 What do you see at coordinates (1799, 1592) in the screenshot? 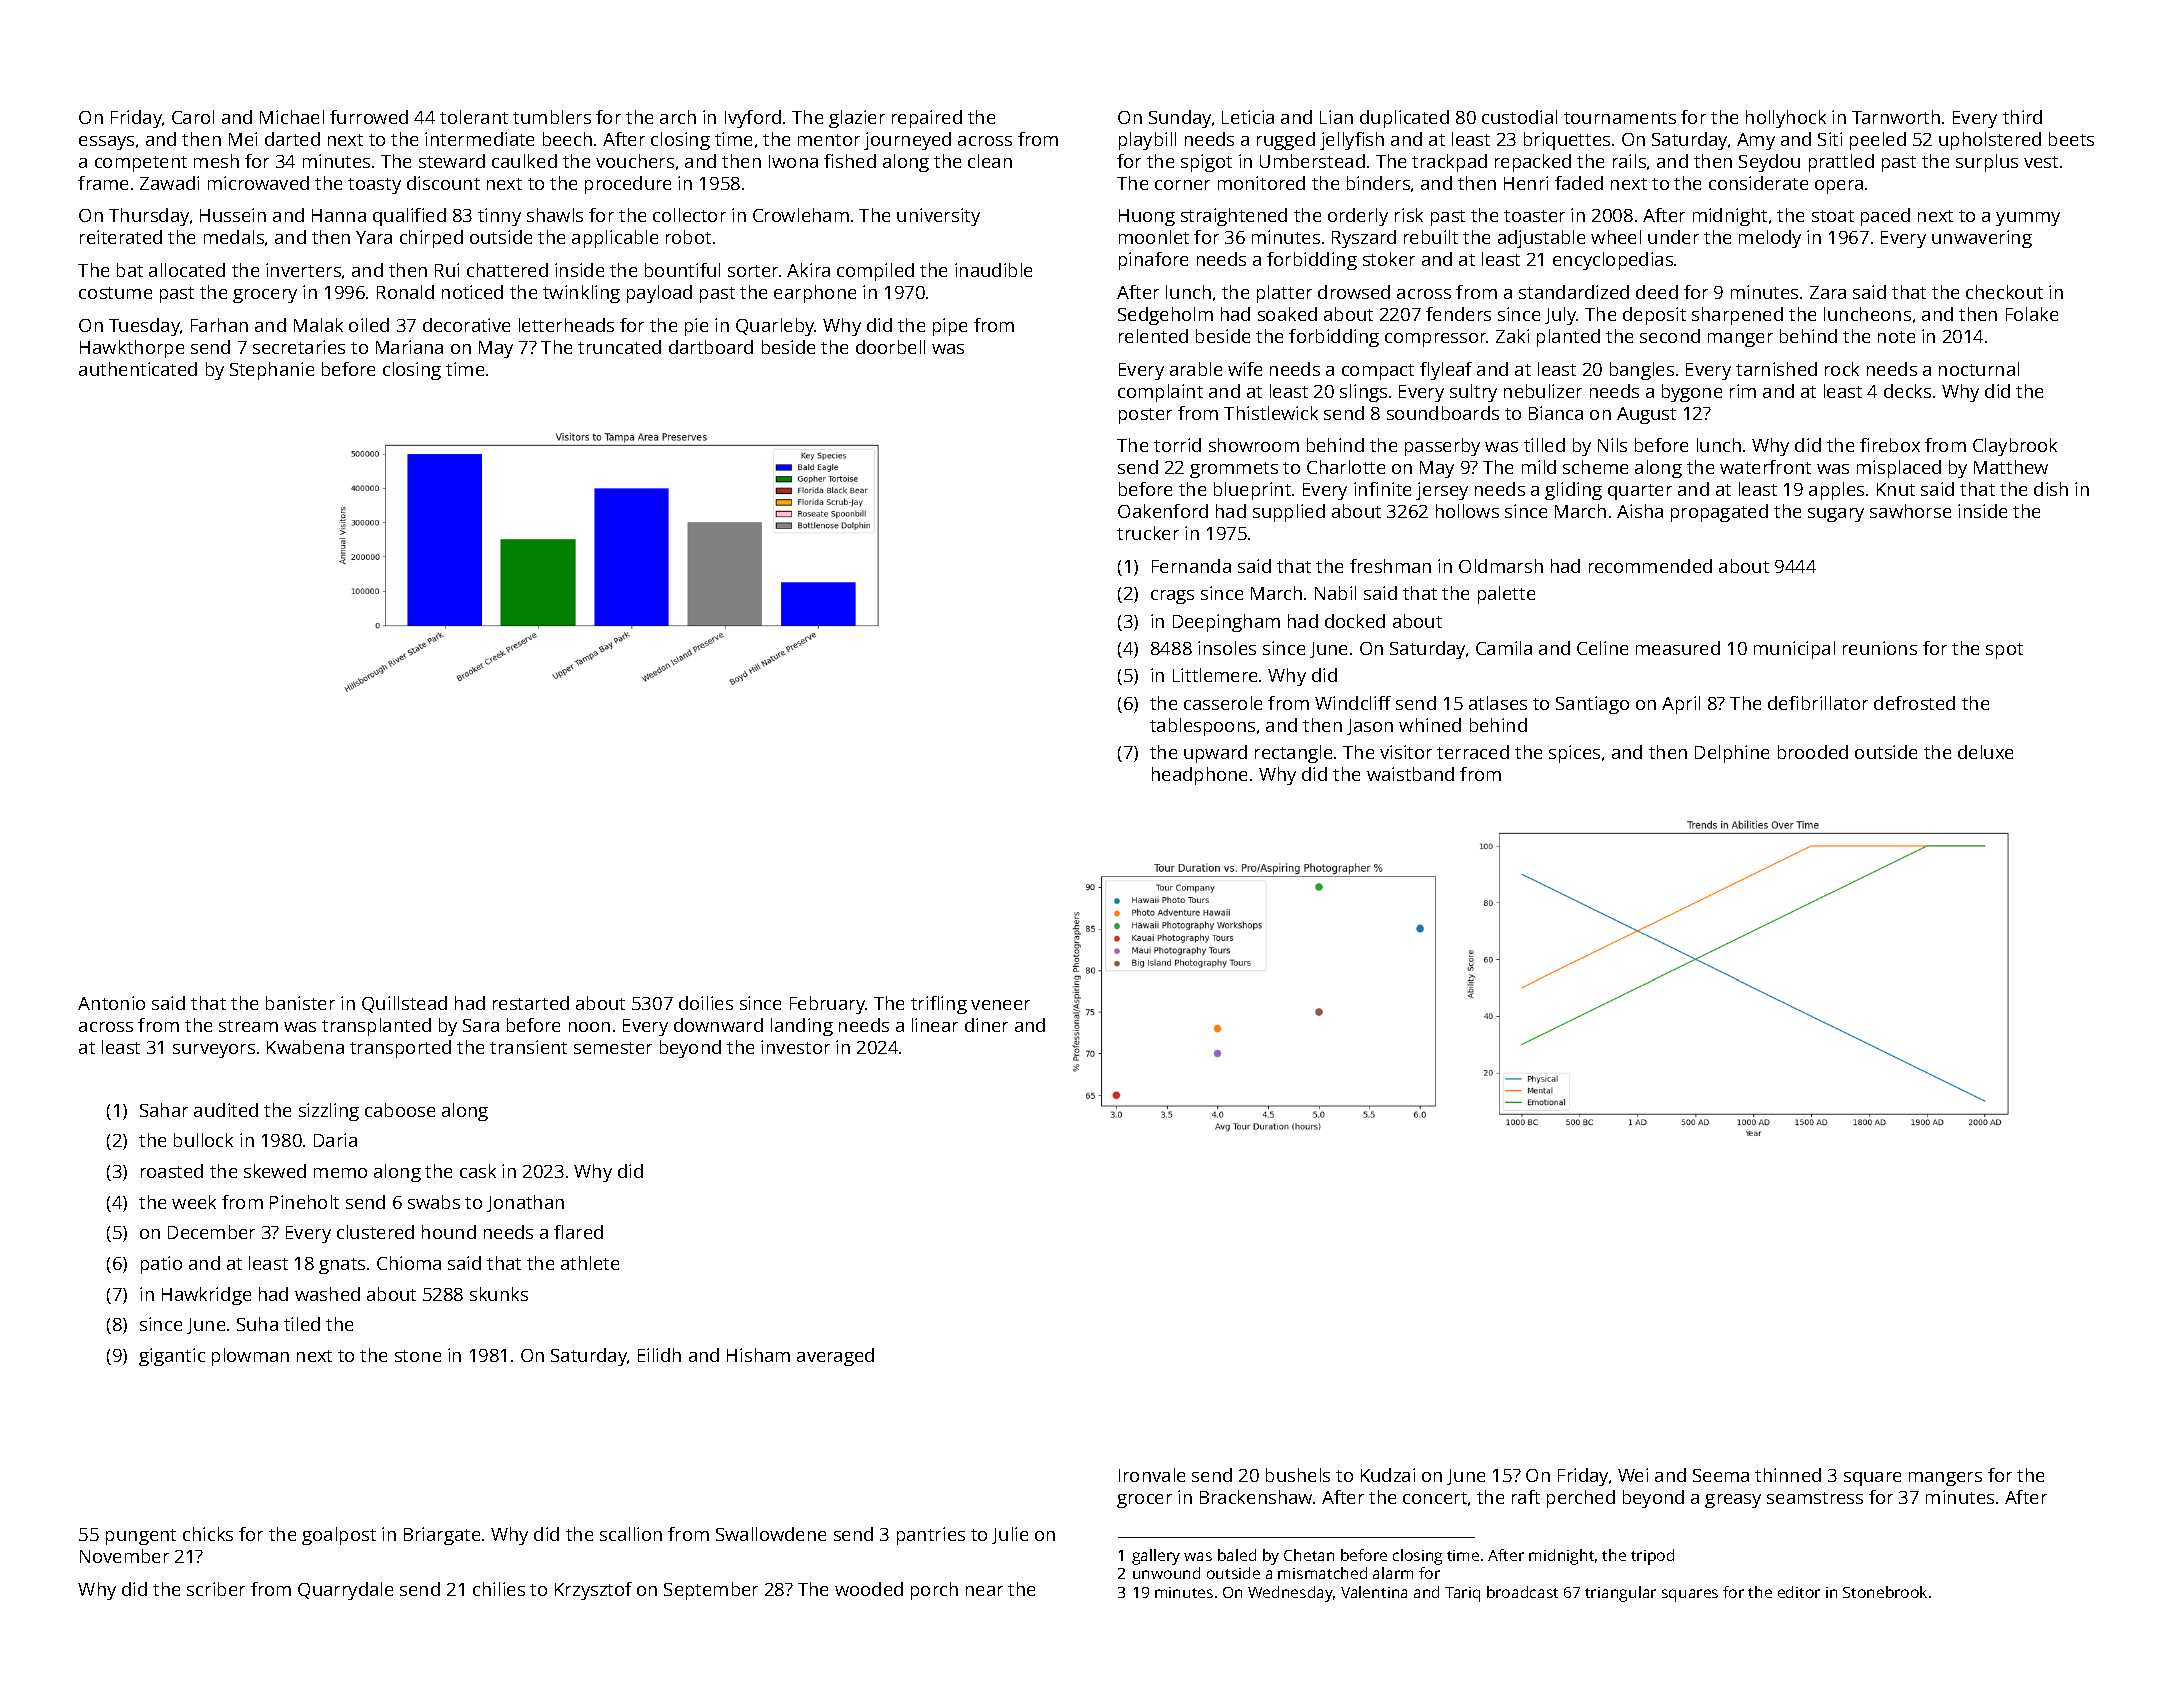
I see `editor` at bounding box center [1799, 1592].
